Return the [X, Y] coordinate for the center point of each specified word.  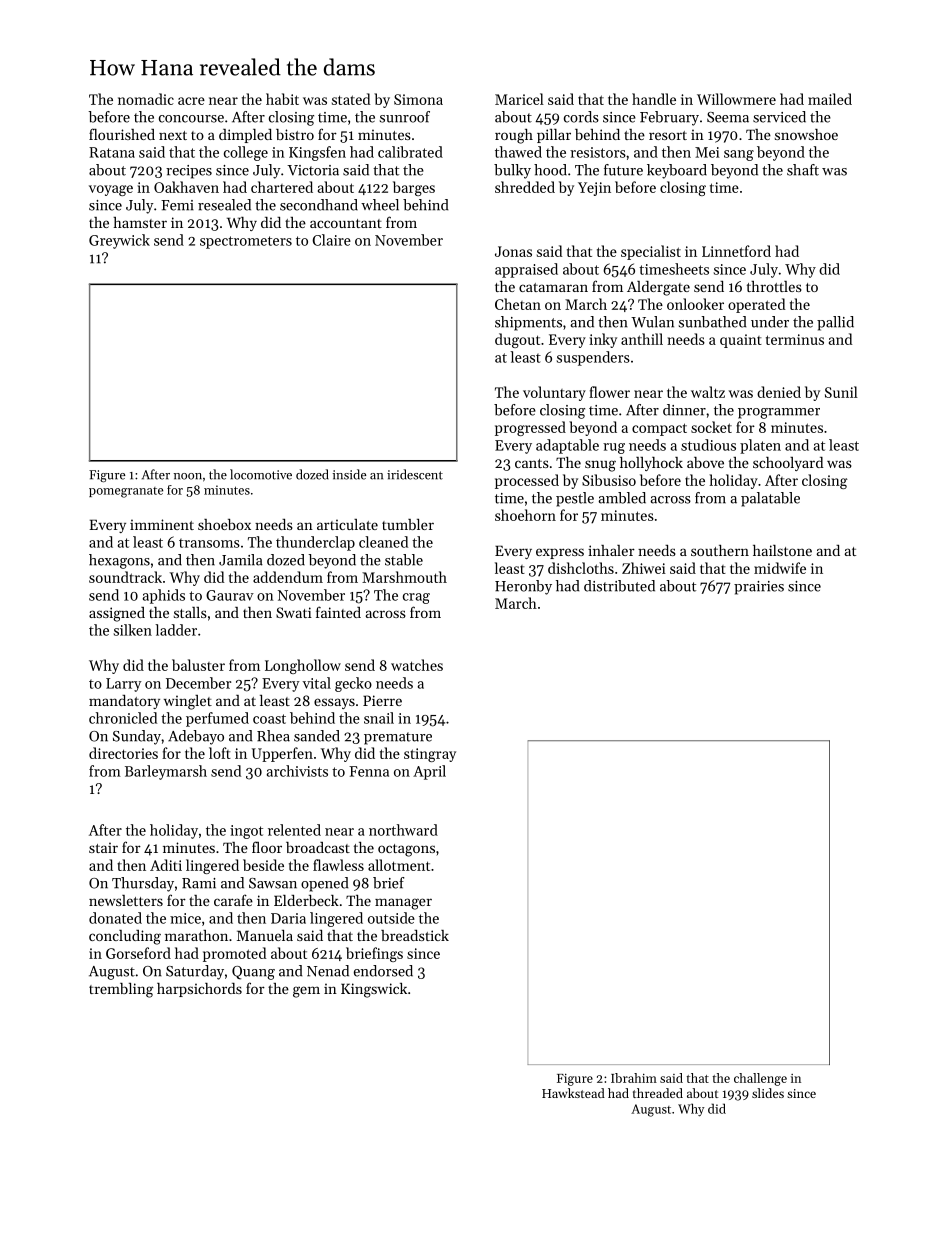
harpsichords [199, 990]
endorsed [383, 971]
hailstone [782, 550]
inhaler [611, 550]
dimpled [245, 136]
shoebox [224, 524]
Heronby [523, 587]
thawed [518, 152]
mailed [830, 99]
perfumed [217, 719]
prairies [759, 588]
